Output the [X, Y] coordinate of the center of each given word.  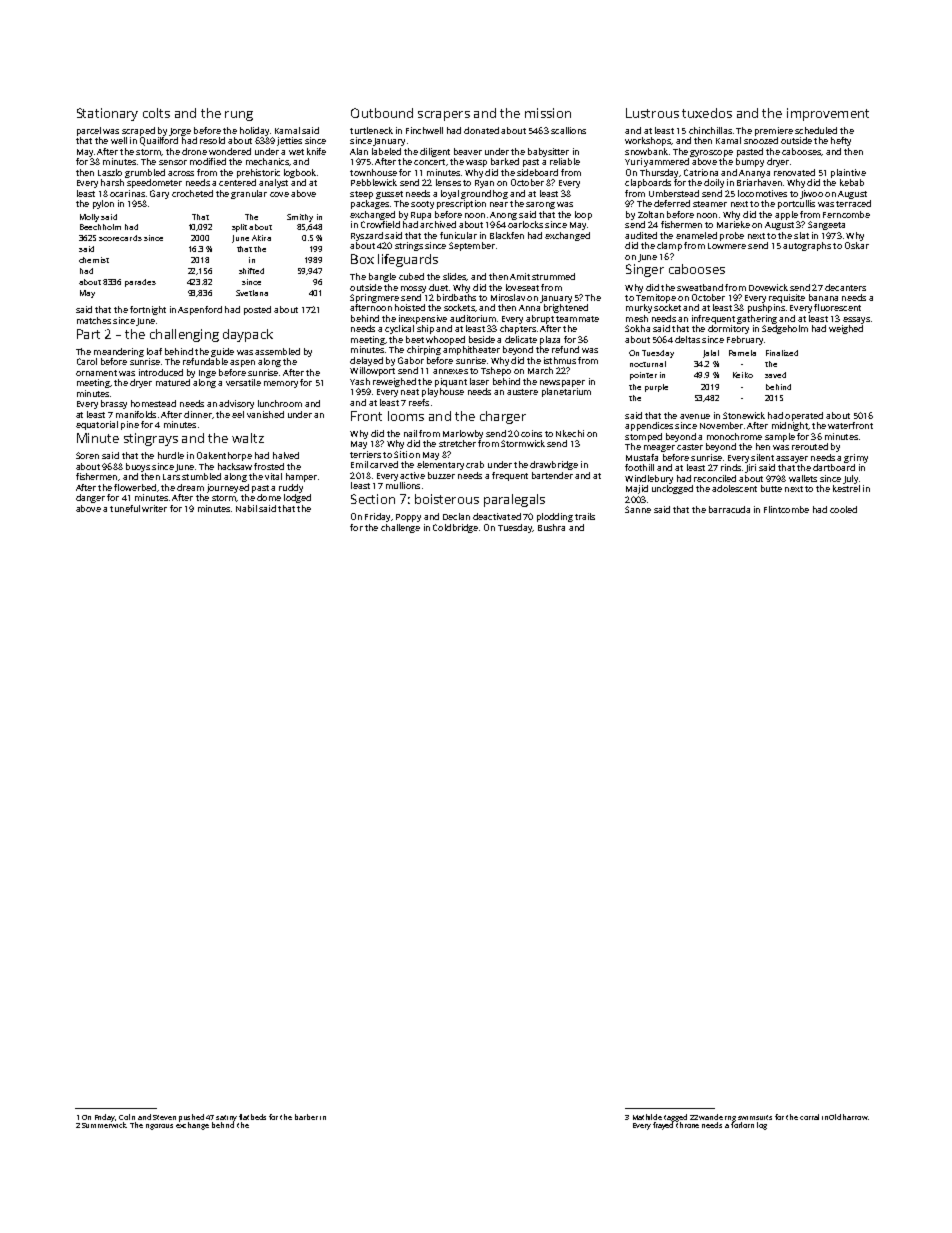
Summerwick [104, 1125]
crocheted [192, 193]
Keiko [743, 375]
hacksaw [235, 466]
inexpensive [423, 319]
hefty [841, 141]
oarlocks [525, 224]
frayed [663, 1126]
